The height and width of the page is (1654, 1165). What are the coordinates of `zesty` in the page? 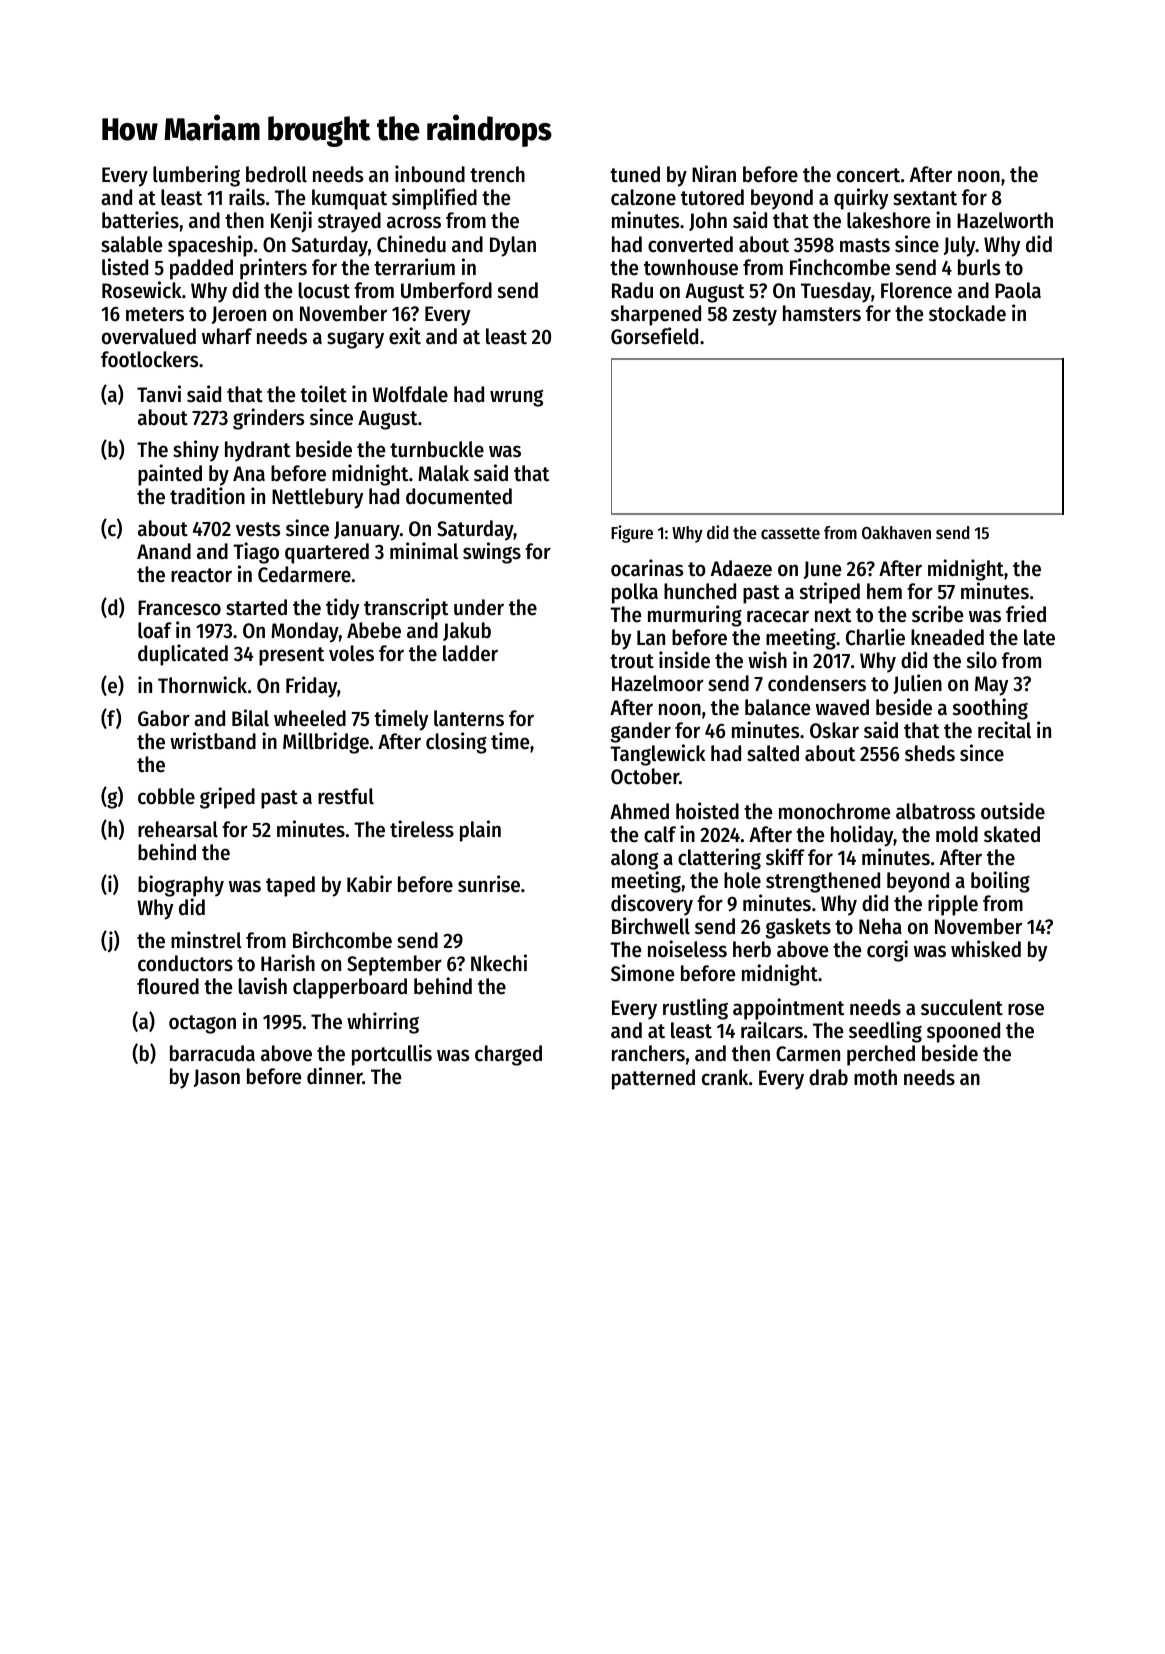 It's located at (755, 316).
